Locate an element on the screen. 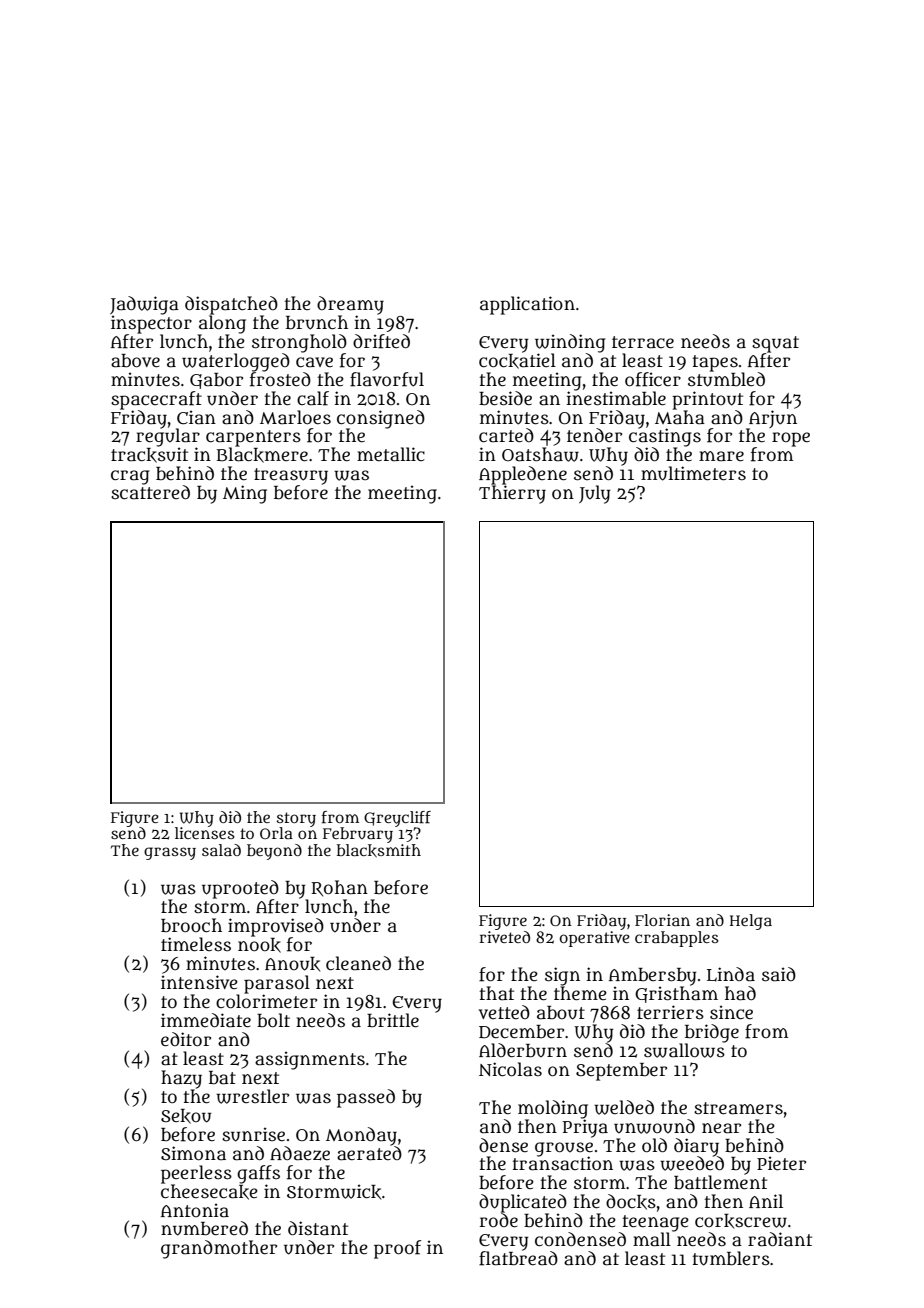 This screenshot has height=1308, width=924. application is located at coordinates (527, 305).
